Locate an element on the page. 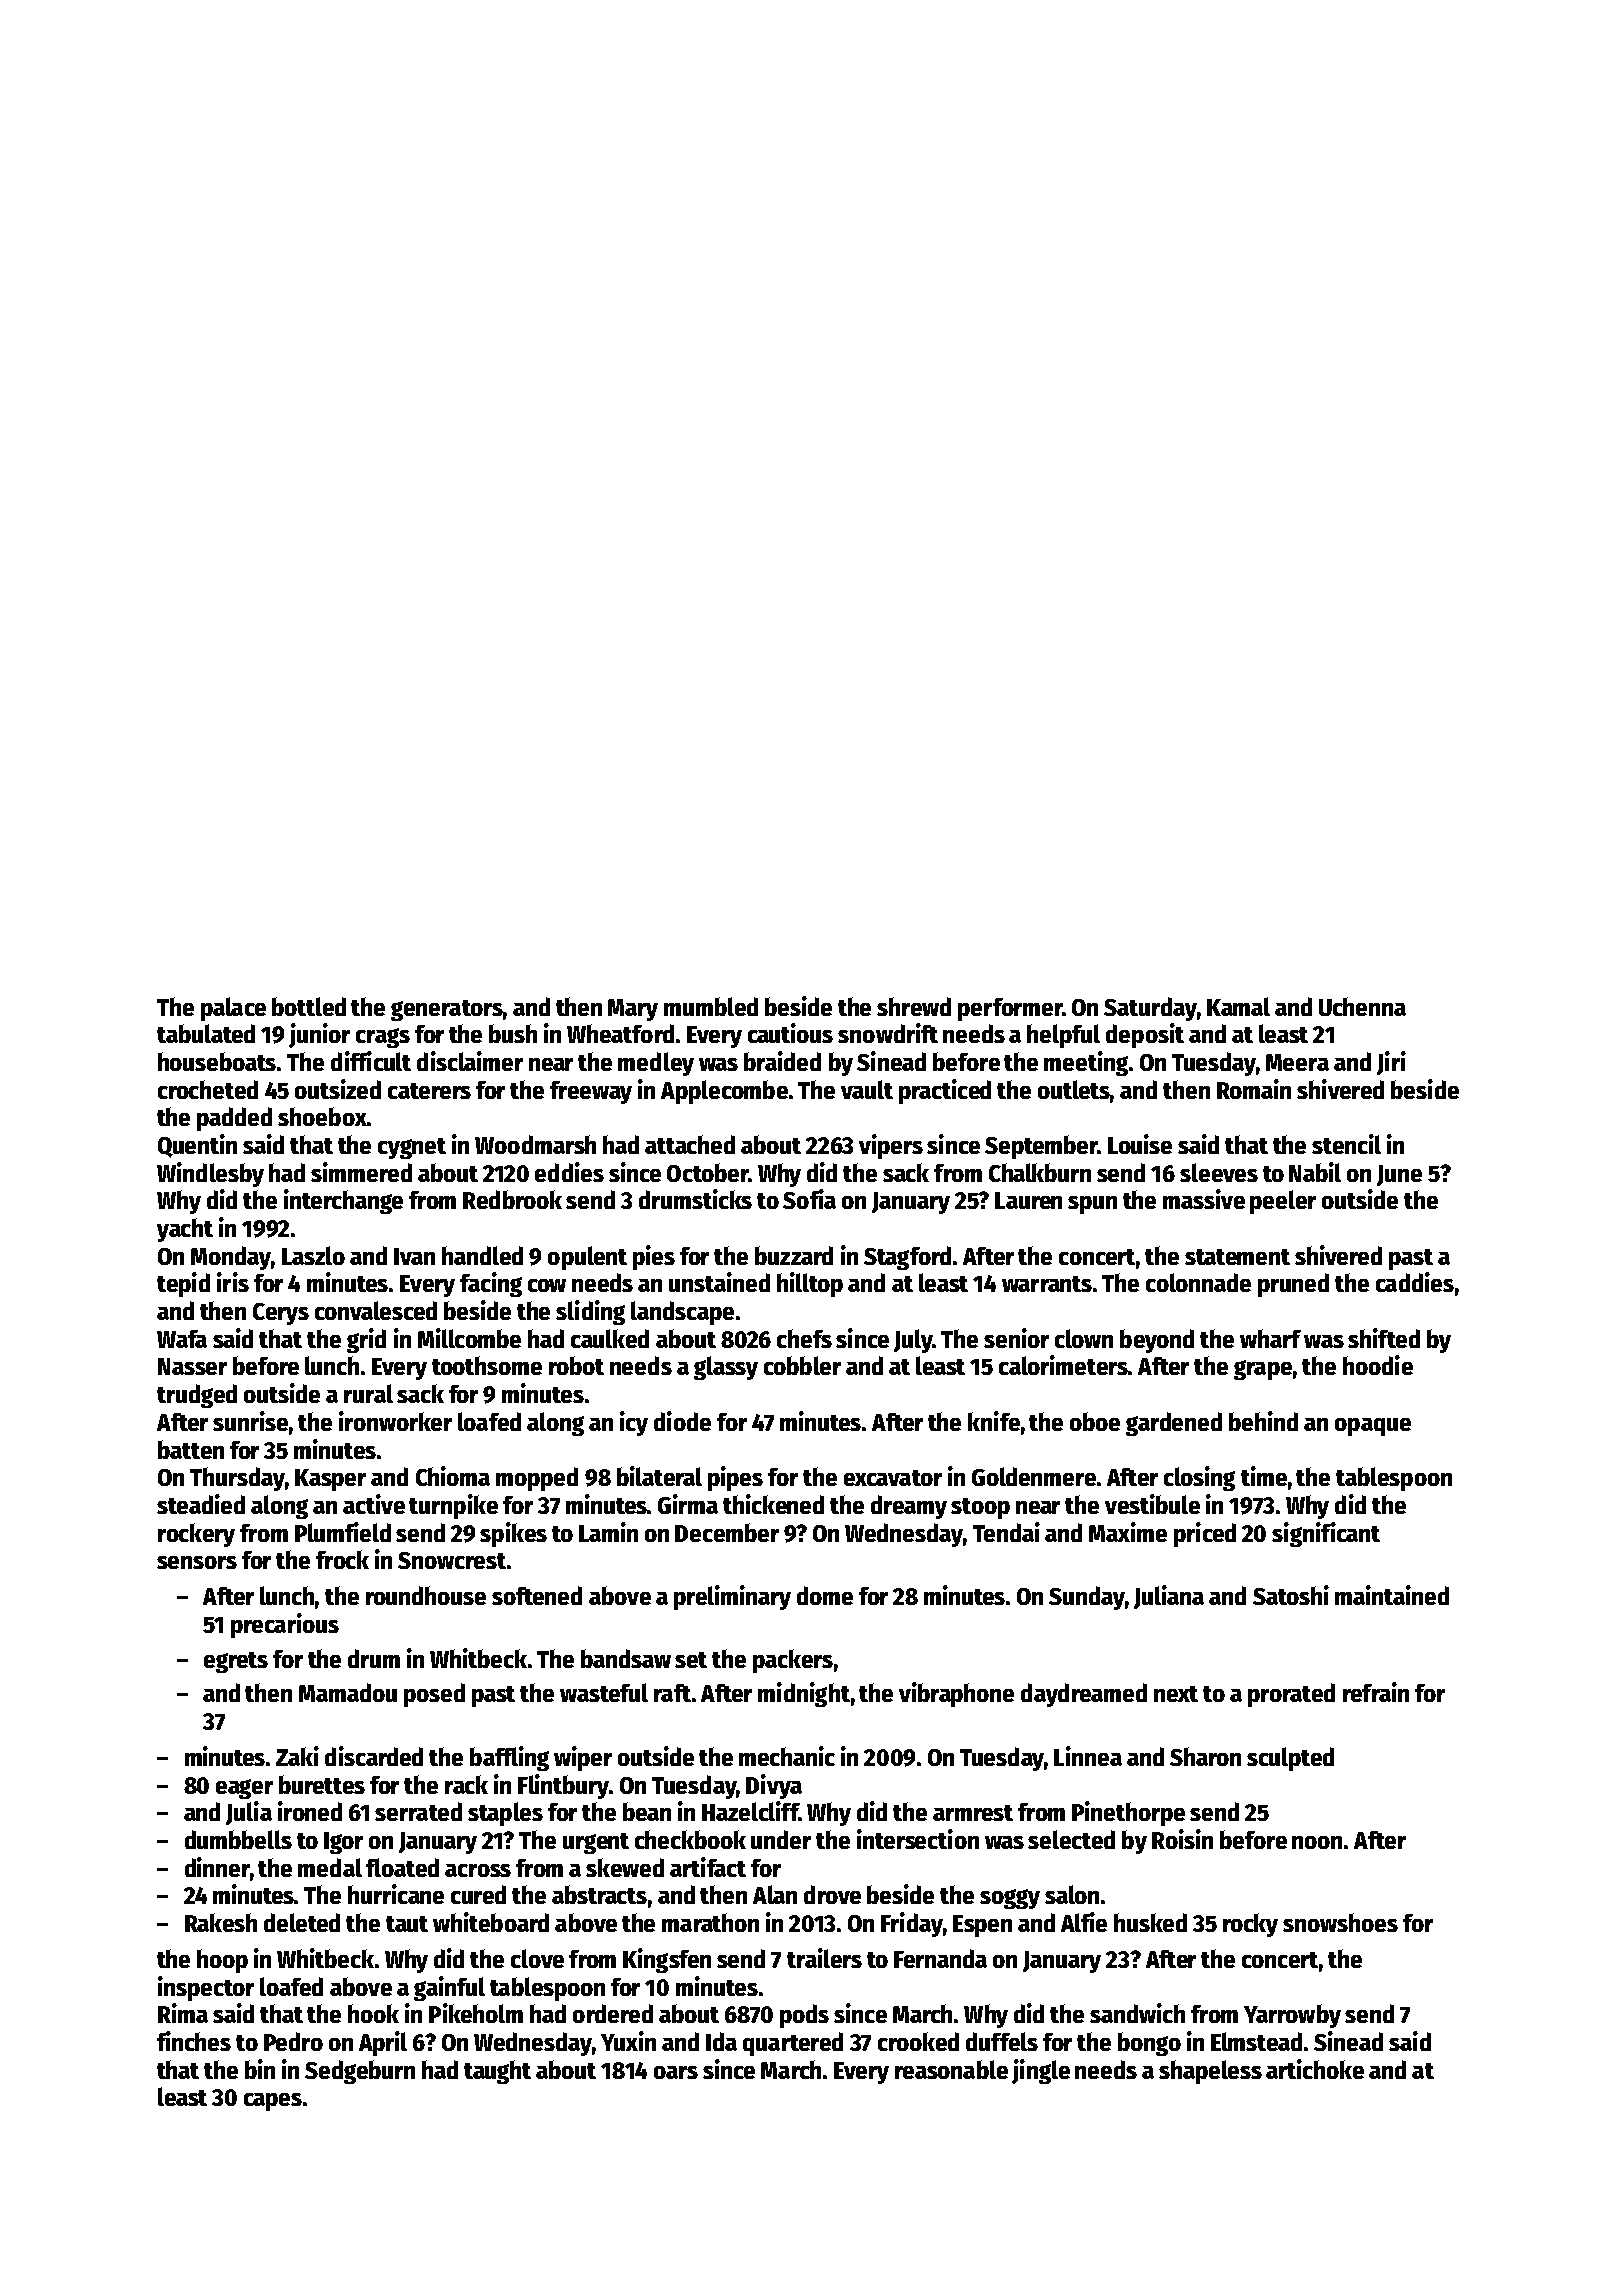 The width and height of the image is (1620, 2292). noon is located at coordinates (1317, 1842).
